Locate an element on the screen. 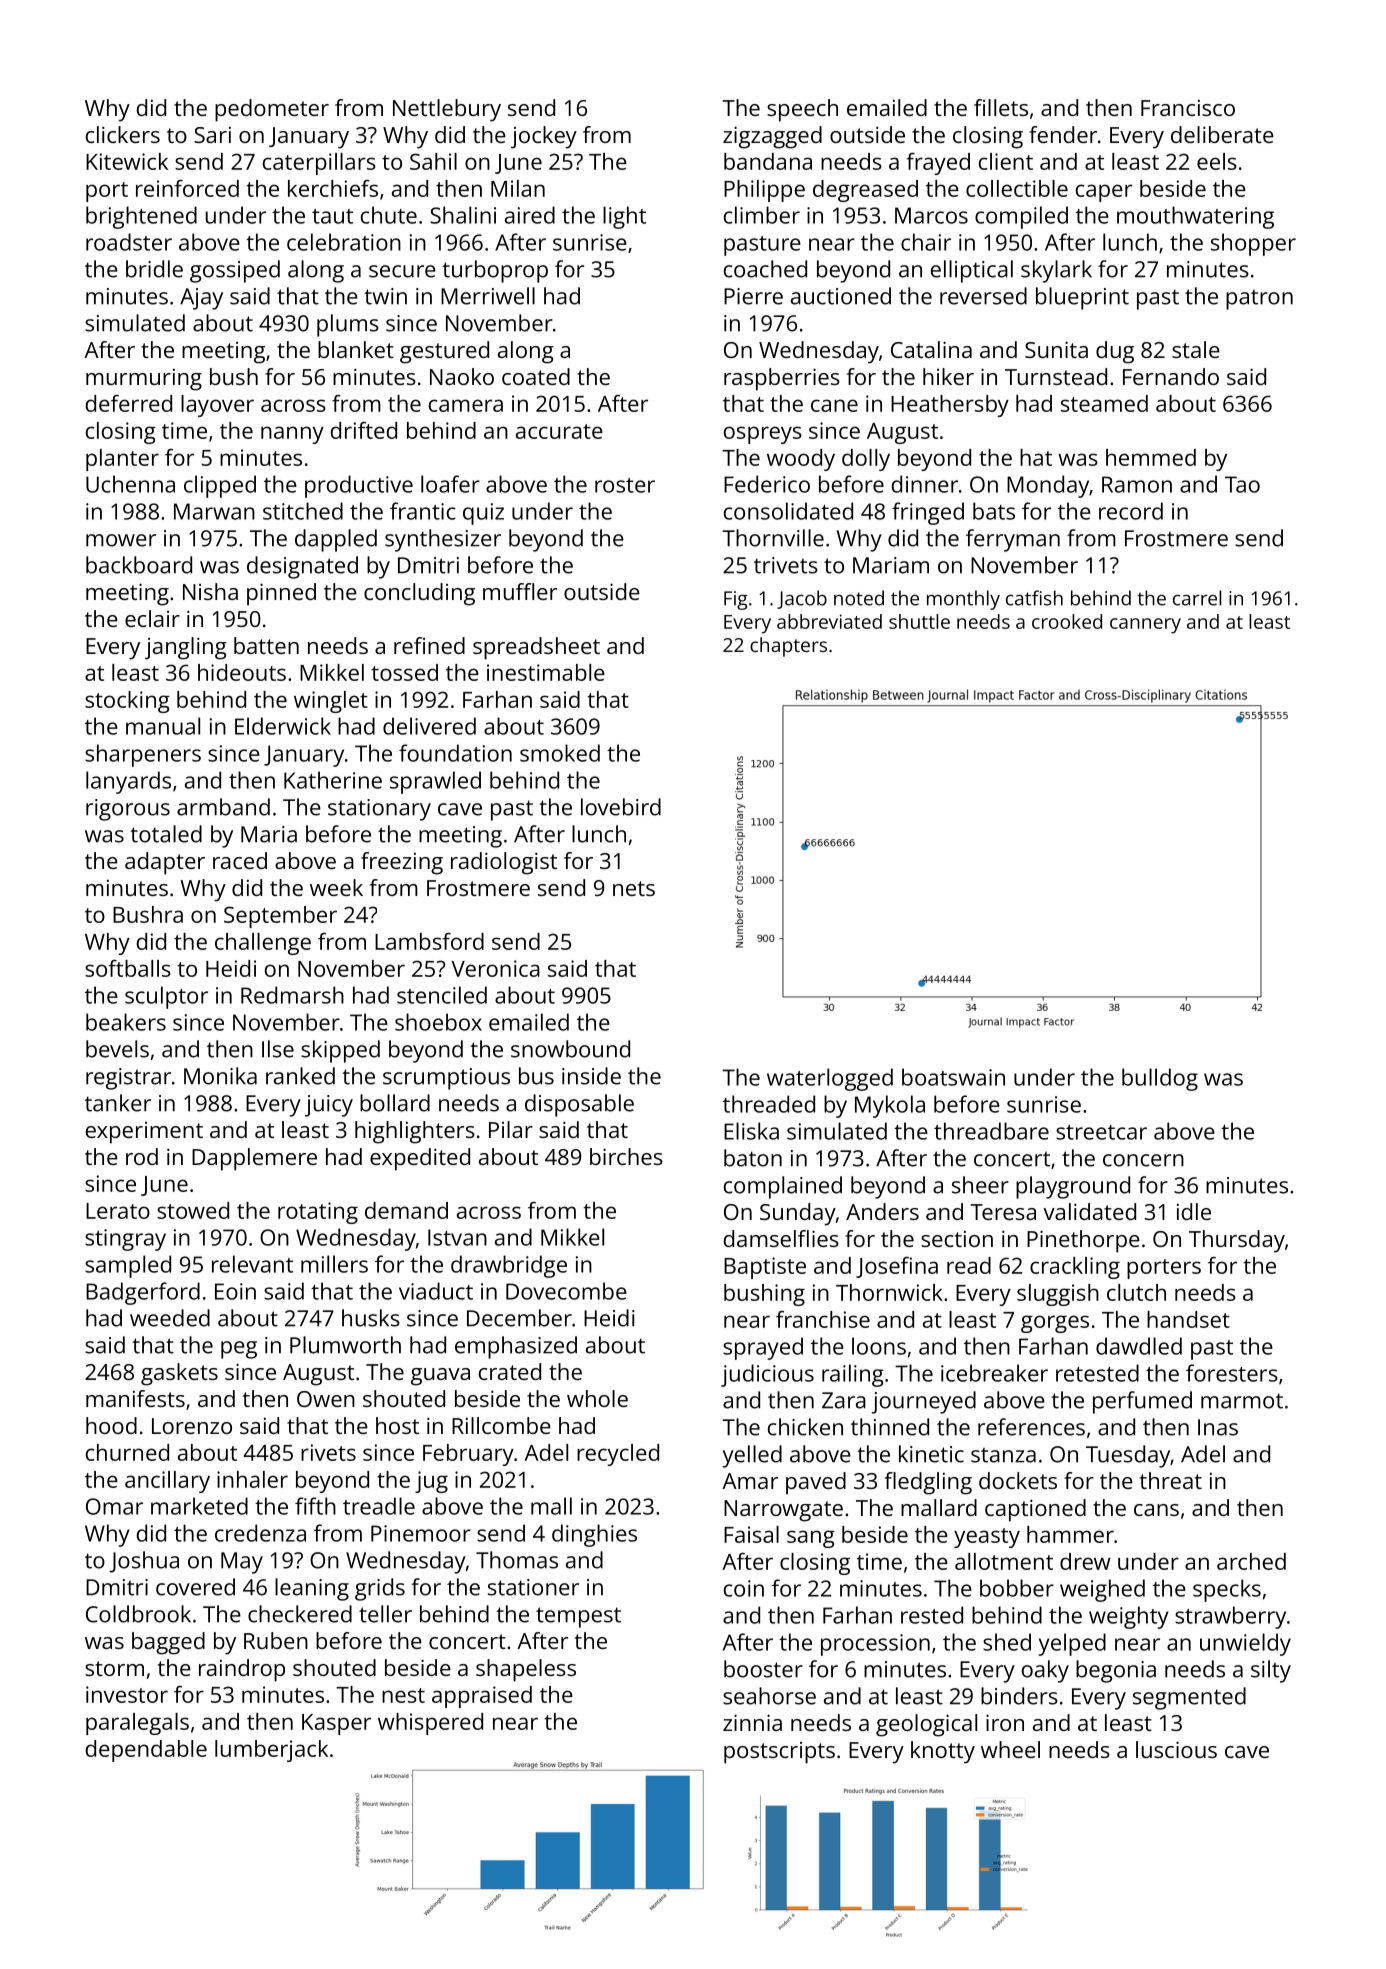  tanker is located at coordinates (118, 1103).
